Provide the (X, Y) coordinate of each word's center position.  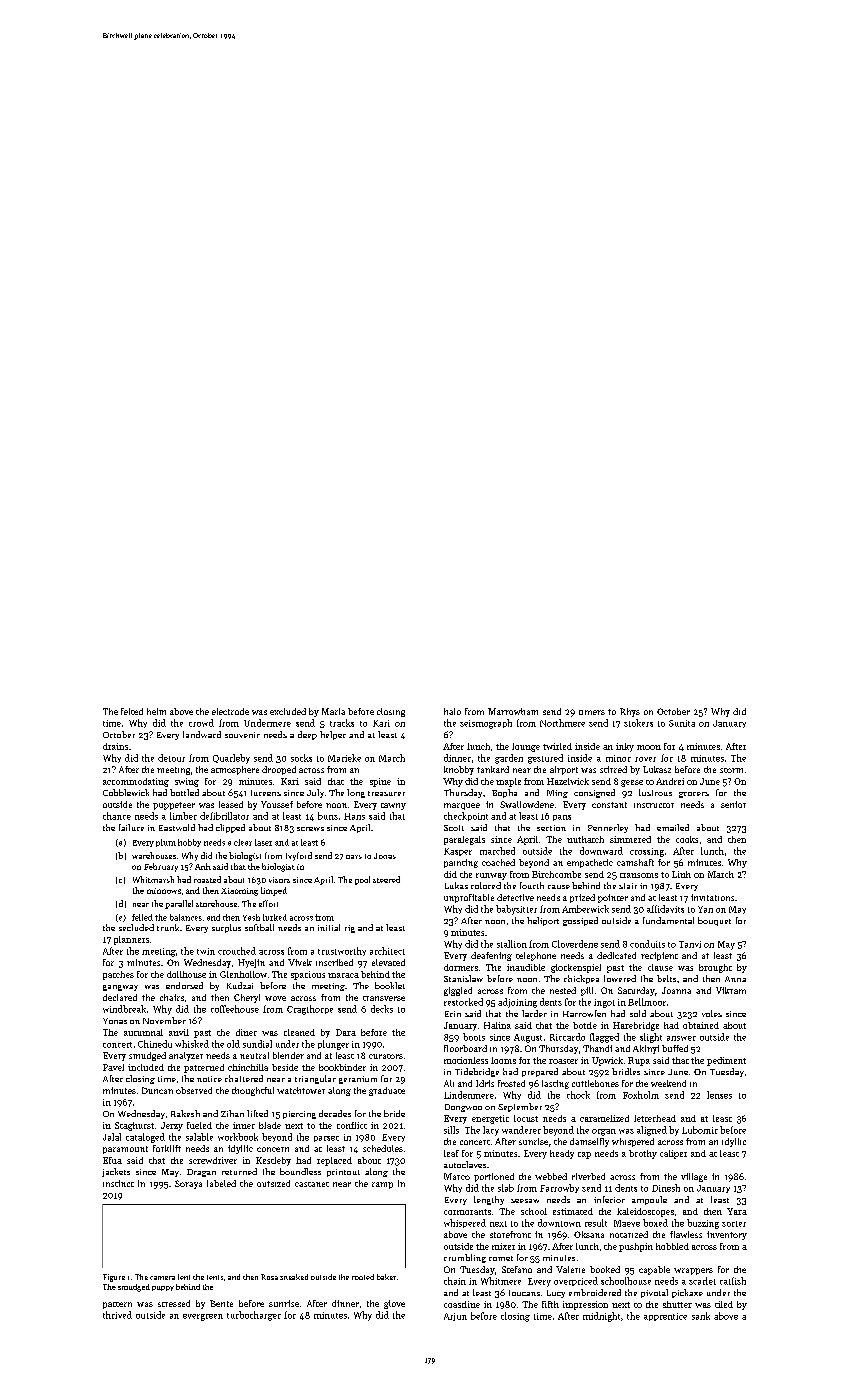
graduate (387, 1091)
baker (386, 1277)
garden (509, 759)
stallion (512, 944)
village (694, 1177)
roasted (207, 879)
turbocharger (254, 1316)
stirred (613, 769)
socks (301, 758)
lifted (257, 1113)
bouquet (714, 921)
